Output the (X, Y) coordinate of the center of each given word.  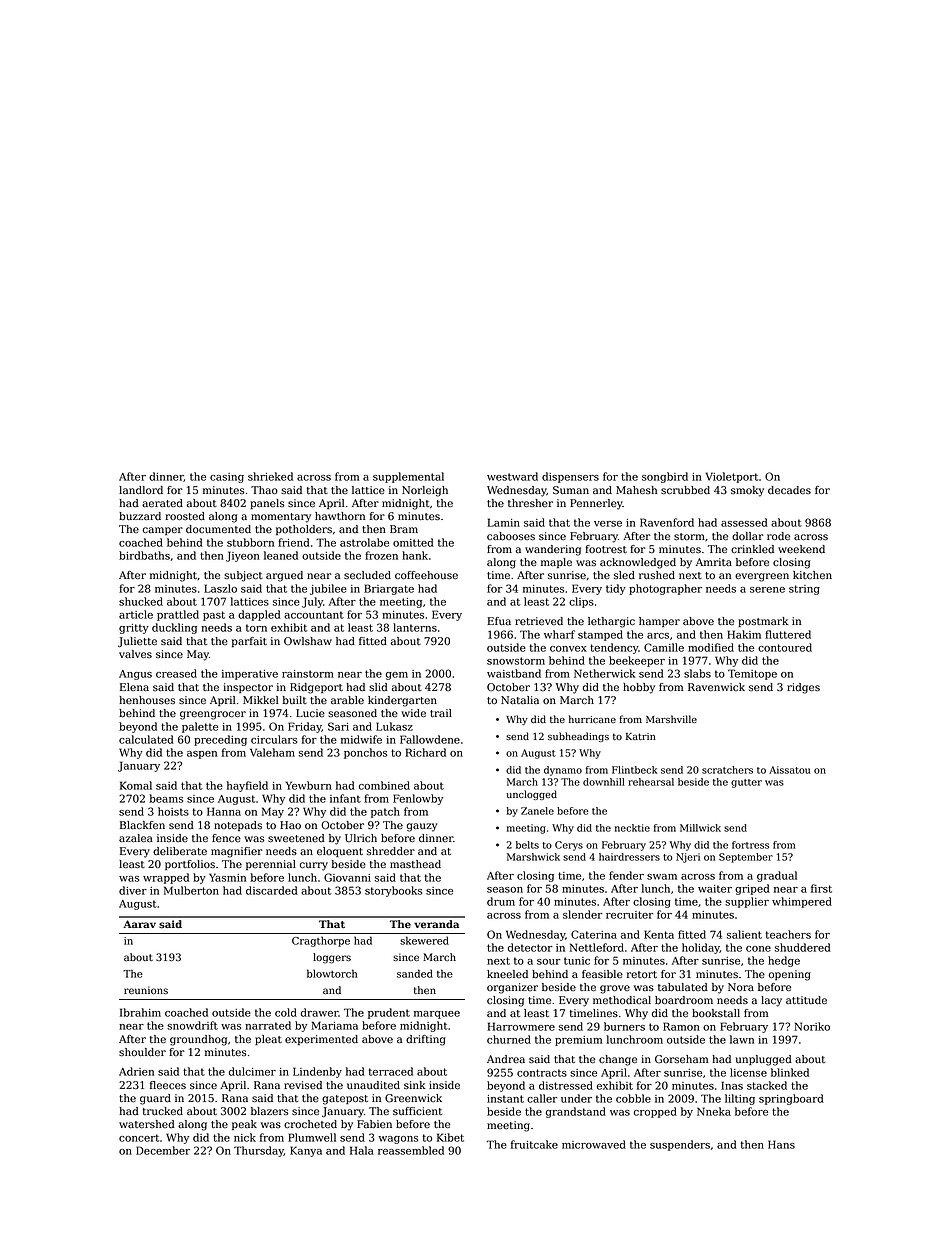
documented (218, 529)
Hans (781, 1144)
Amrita (714, 562)
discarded (272, 890)
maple (556, 563)
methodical (622, 1000)
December (163, 1150)
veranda (436, 924)
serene (767, 590)
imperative (250, 675)
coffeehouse (426, 575)
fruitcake (534, 1144)
